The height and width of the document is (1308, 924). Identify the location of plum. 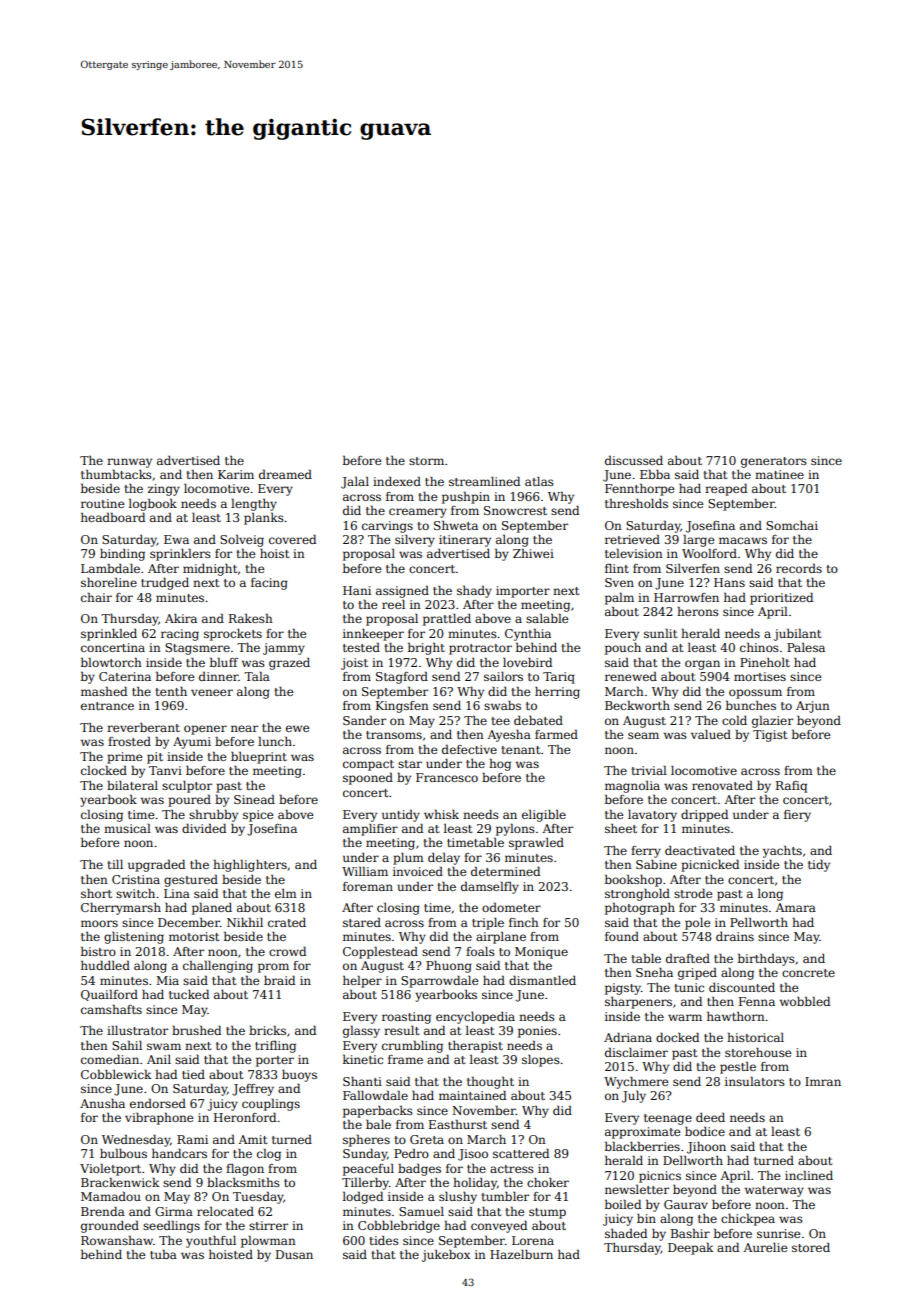
(408, 859).
